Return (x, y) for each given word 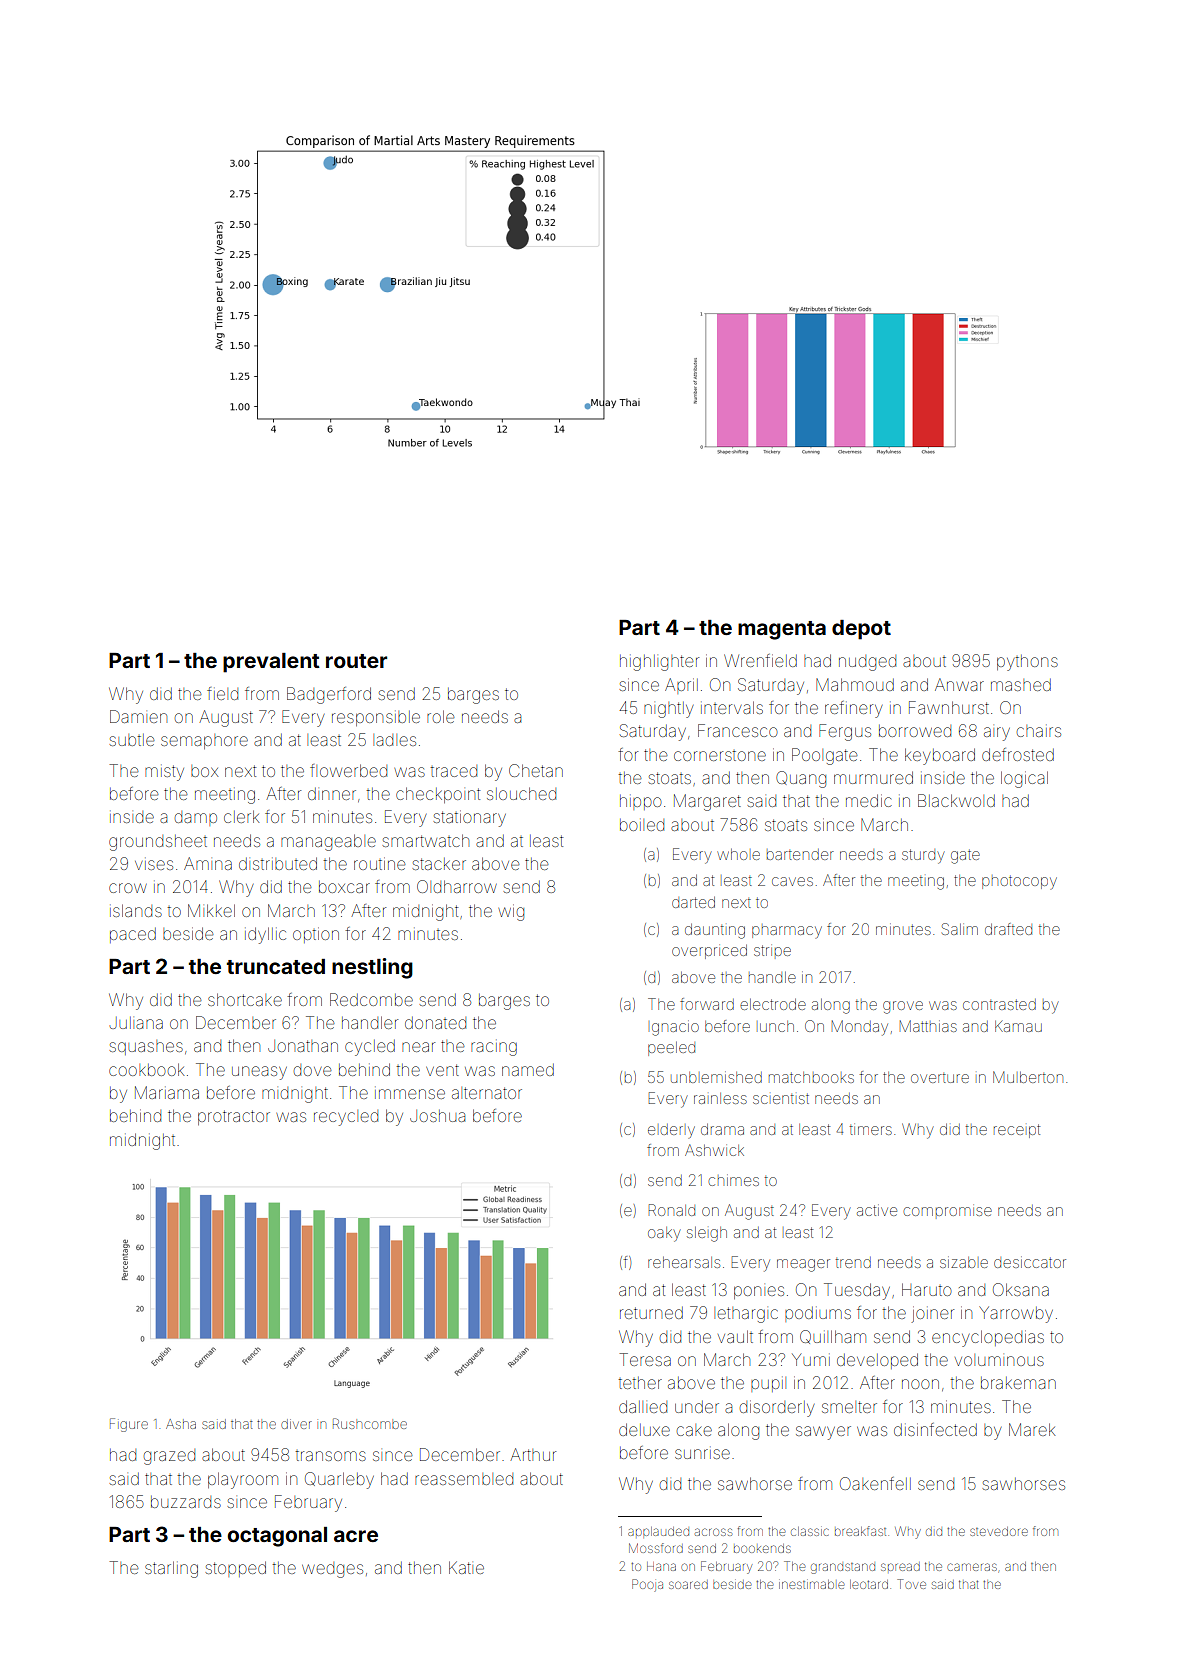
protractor (234, 1117)
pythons (1027, 663)
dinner (332, 794)
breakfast (860, 1531)
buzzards (186, 1502)
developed (877, 1361)
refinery (853, 709)
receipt (1017, 1131)
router (356, 661)
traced (453, 771)
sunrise (702, 1454)
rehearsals (684, 1262)
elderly (671, 1131)
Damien (138, 716)
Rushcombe (370, 1423)
